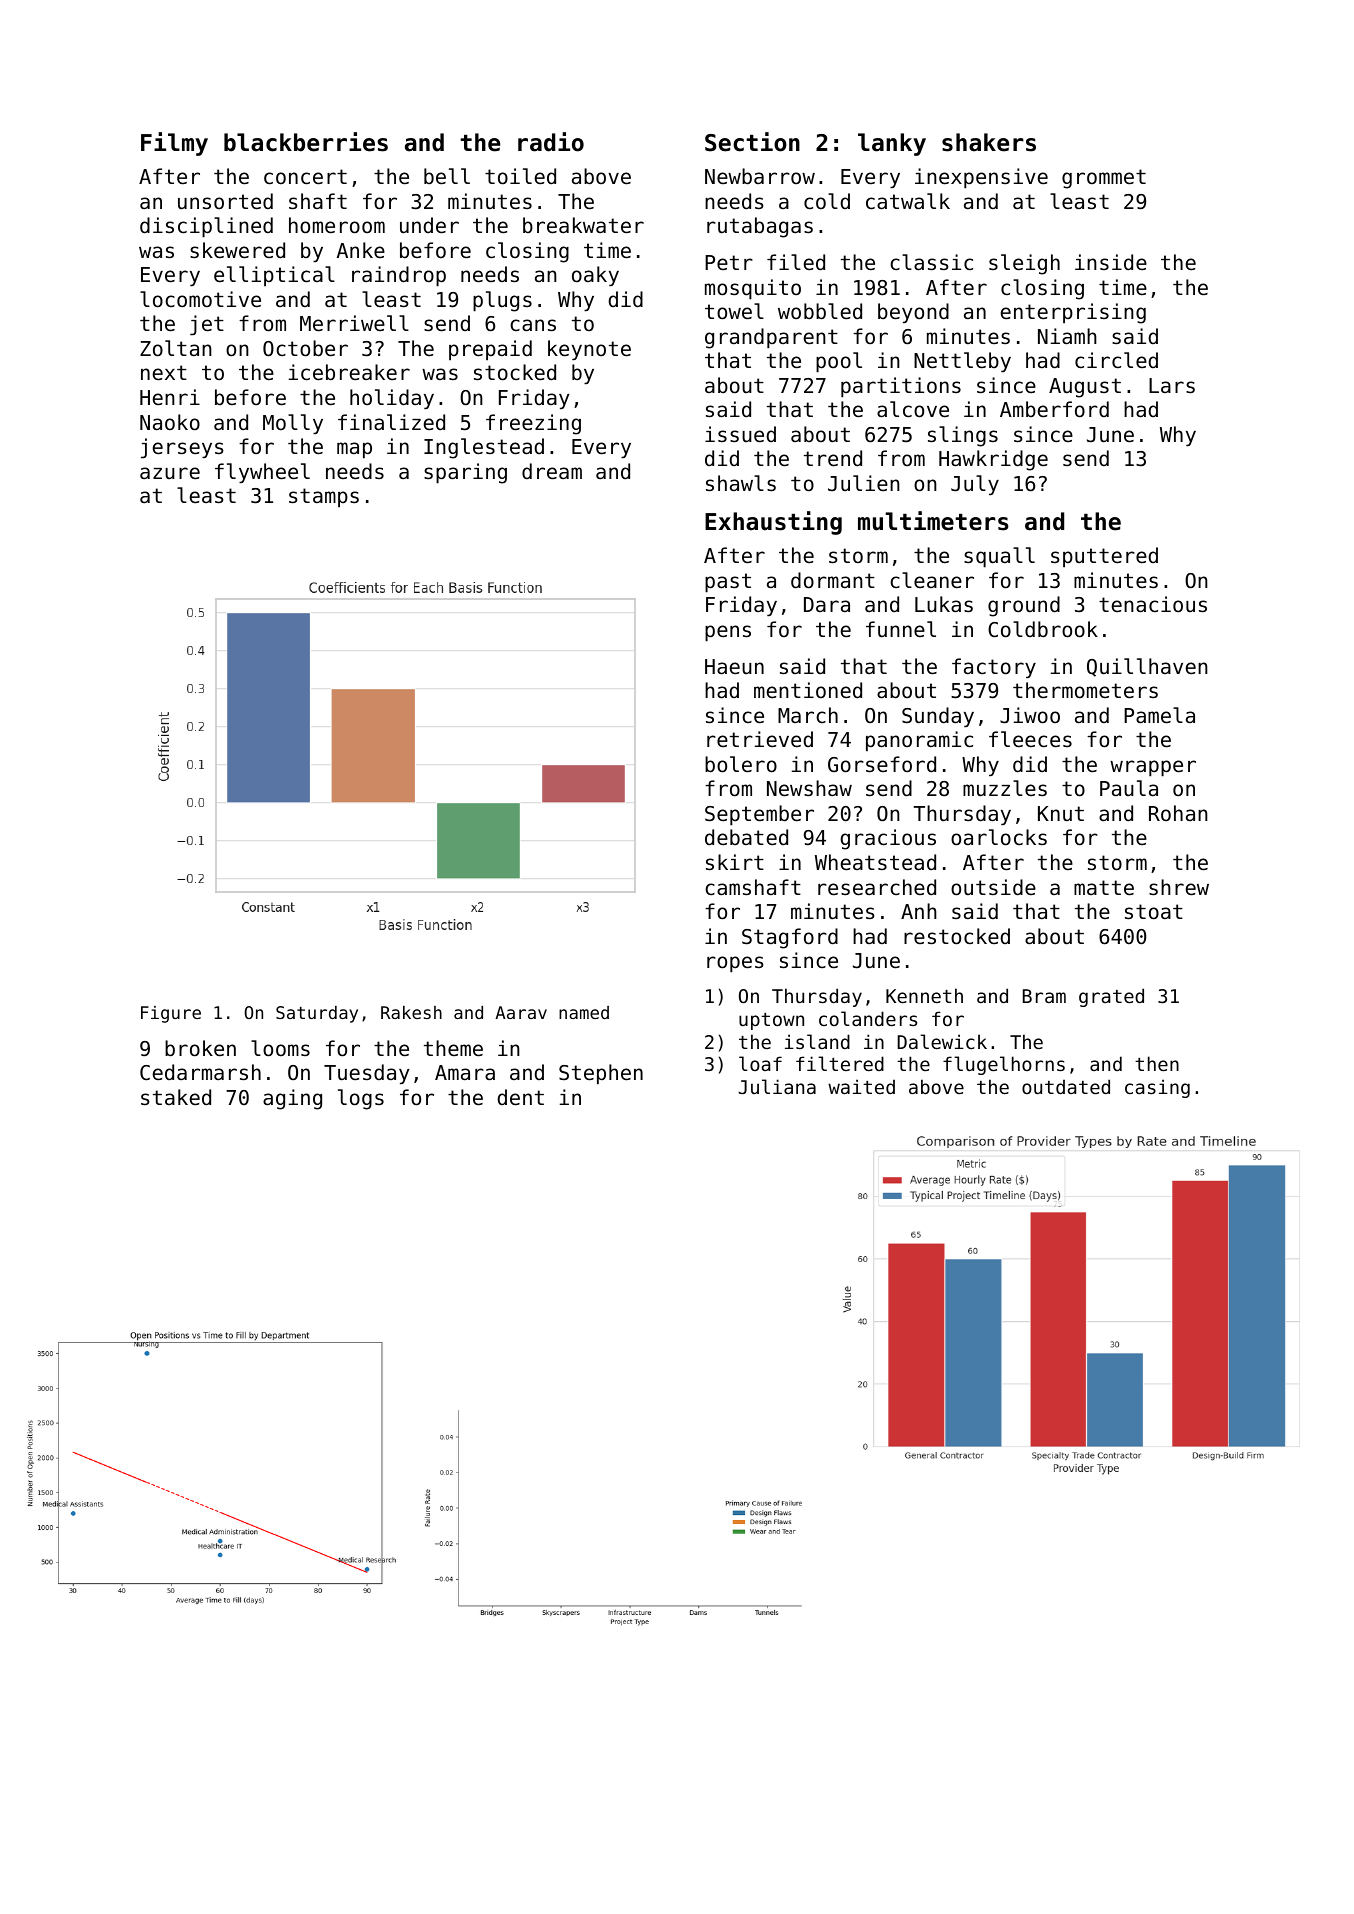  Describe the element at coordinates (734, 667) in the image. I see `Haeun` at that location.
